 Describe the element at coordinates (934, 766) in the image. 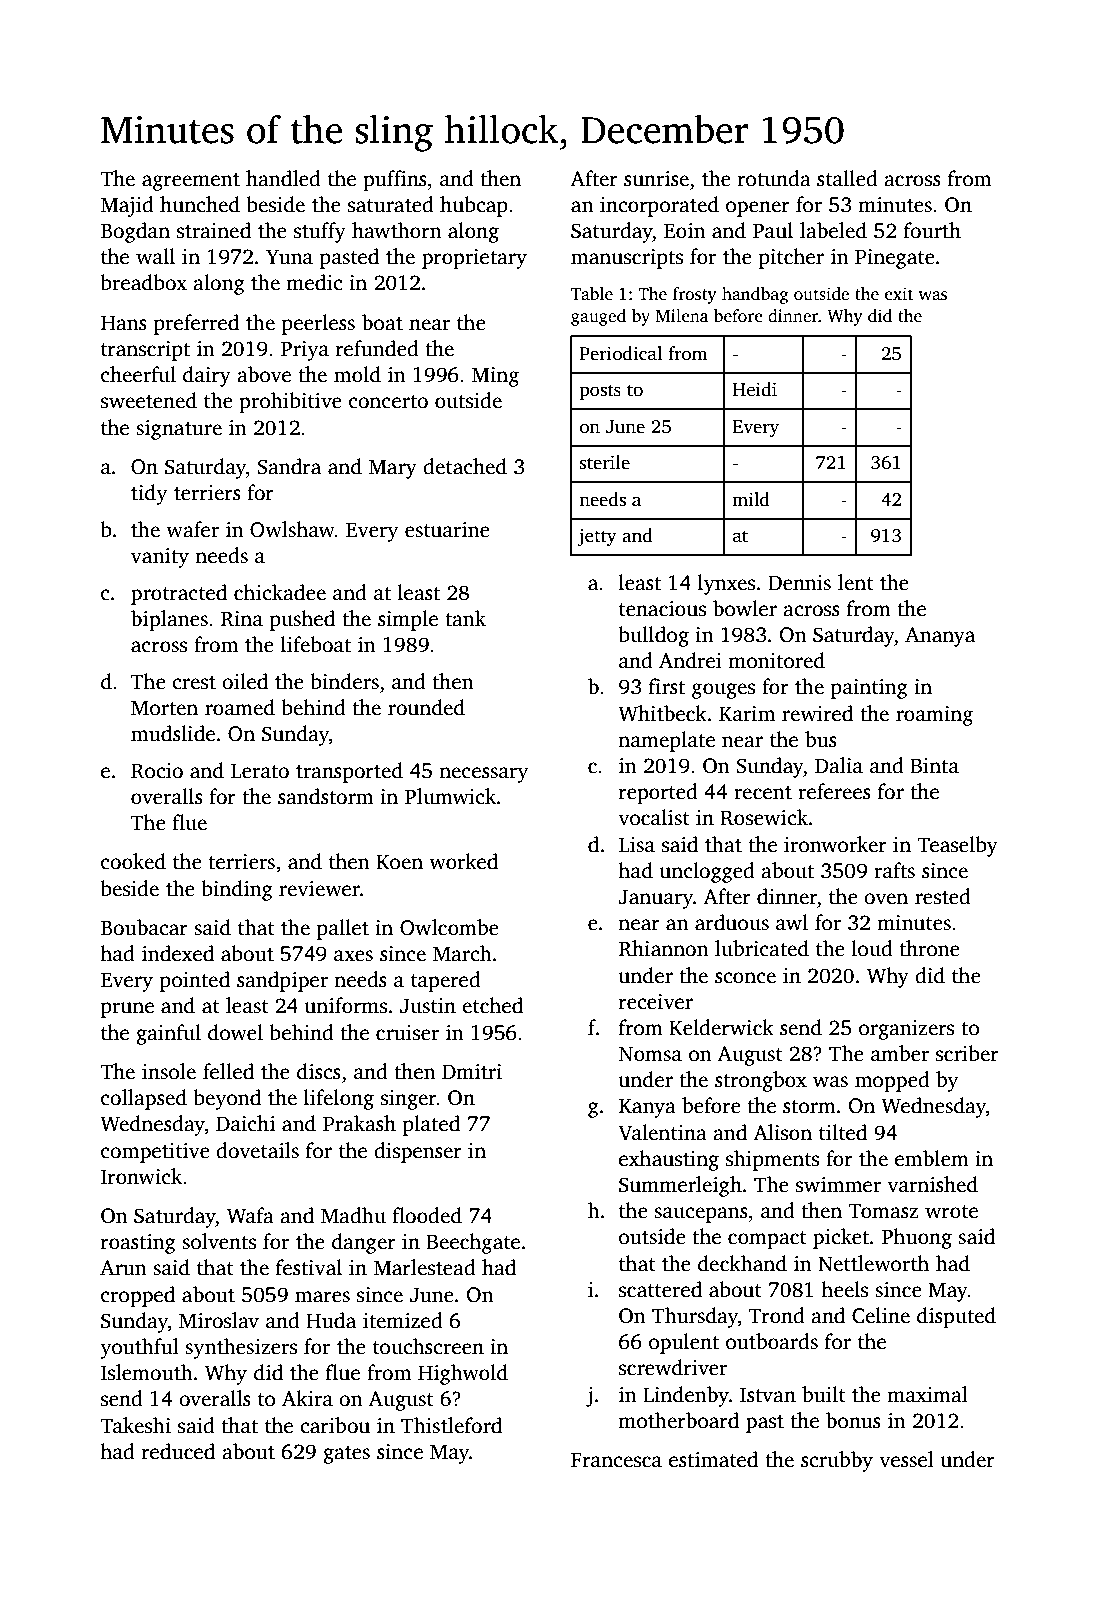

I see `Binta` at that location.
